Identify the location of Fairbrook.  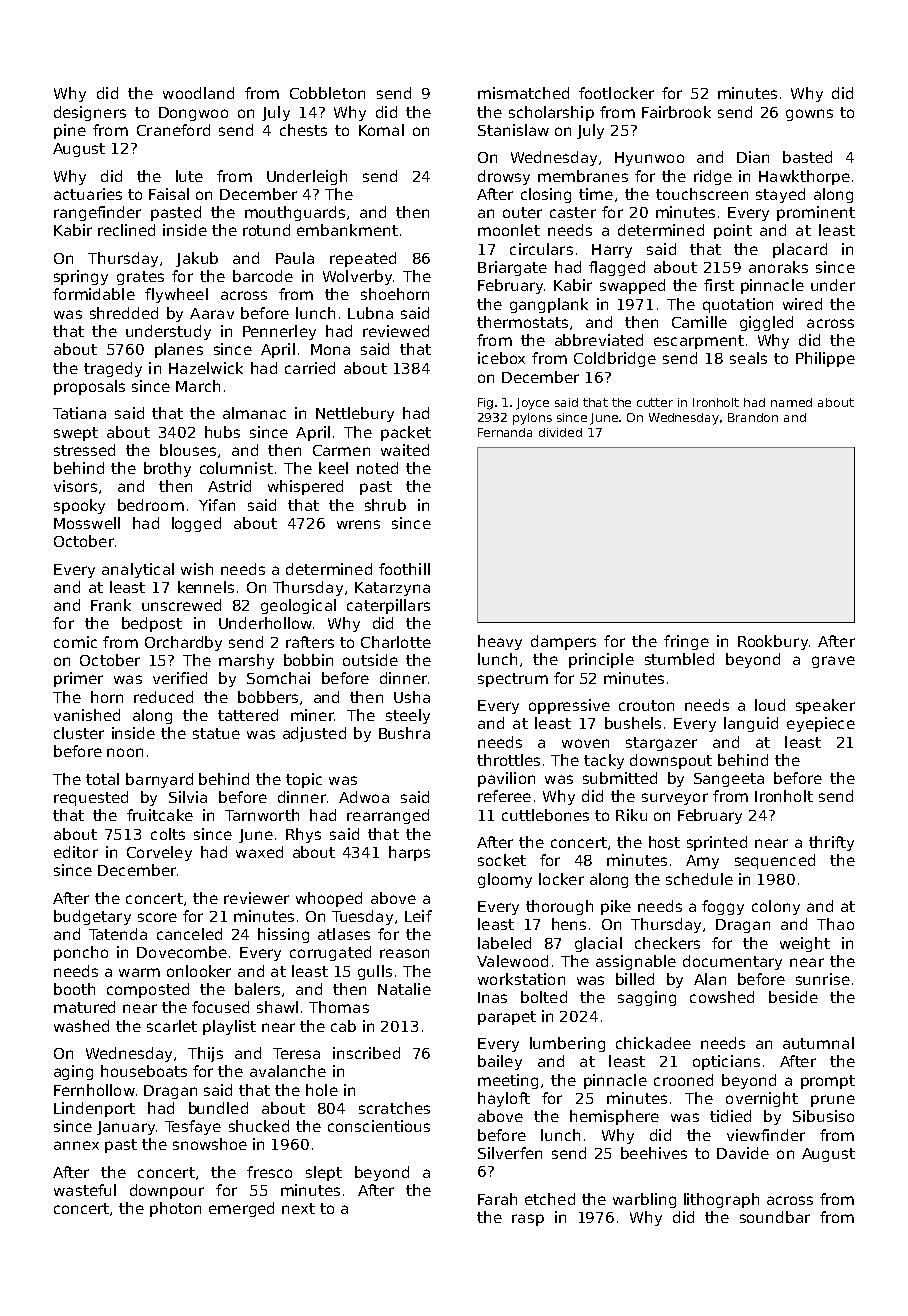
(676, 112).
